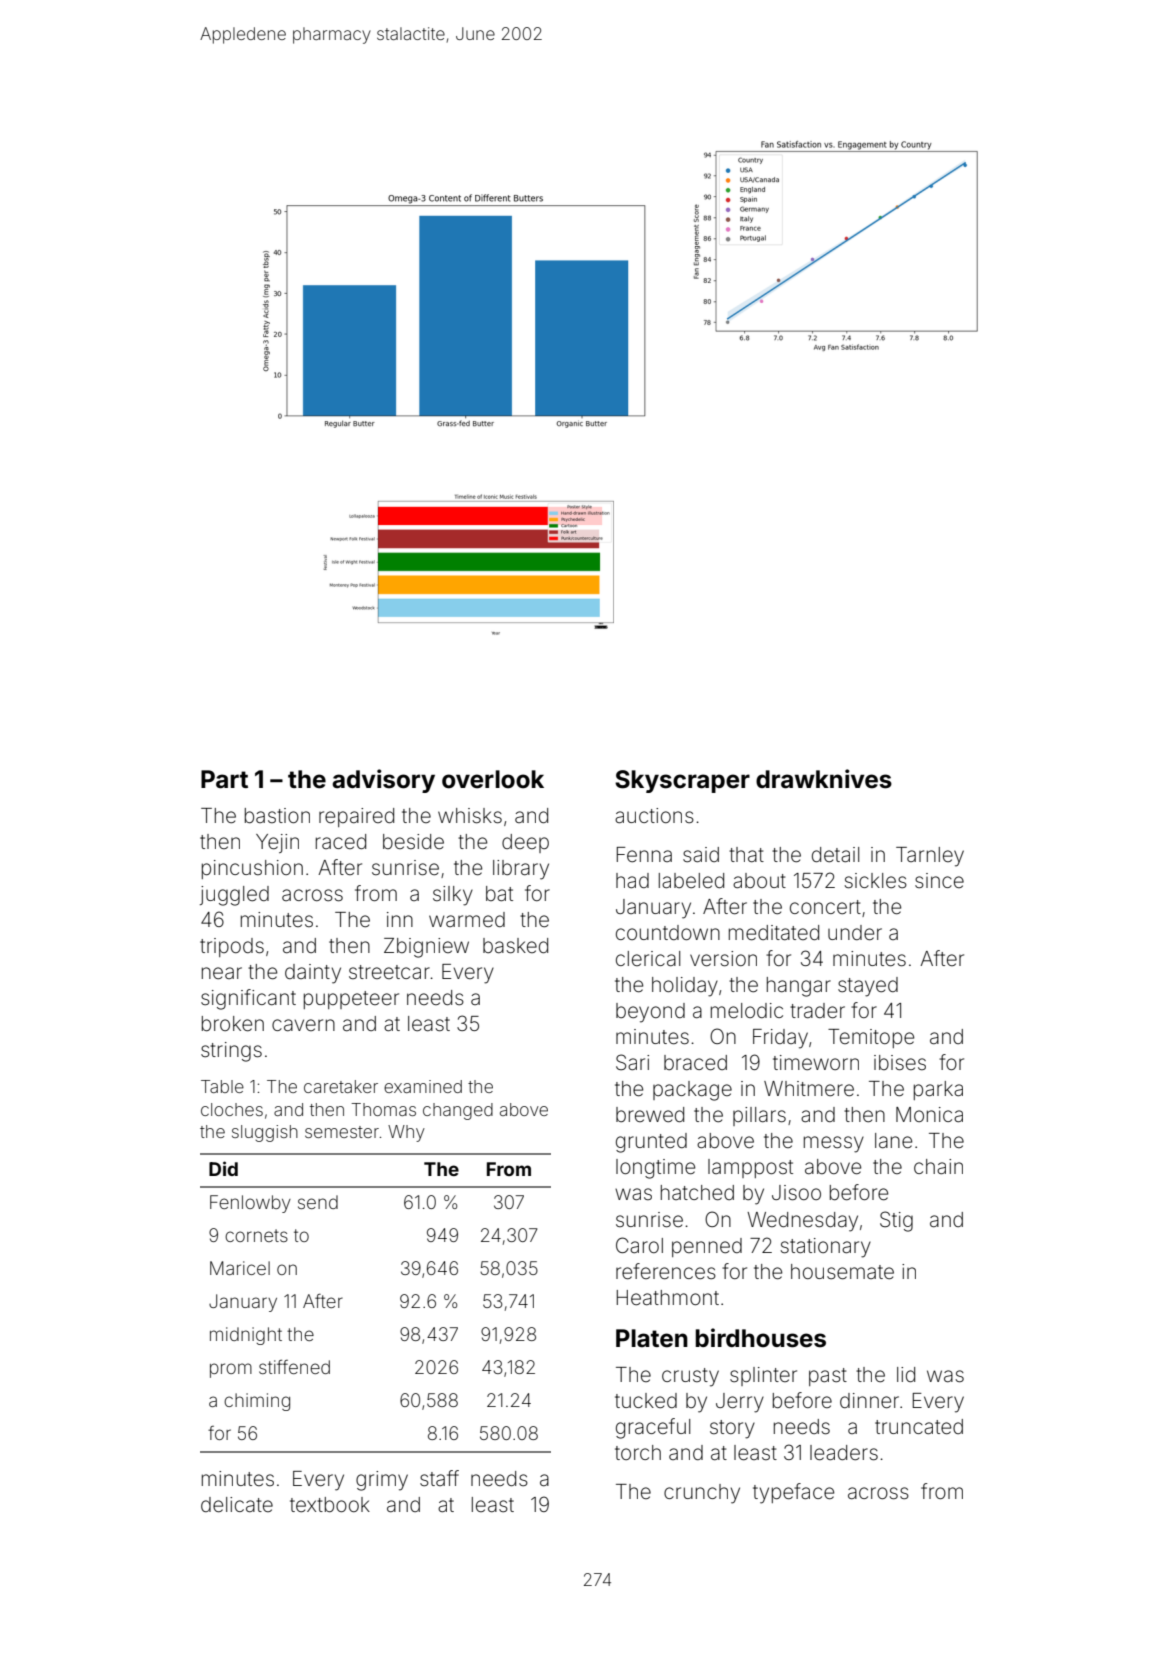 Image resolution: width=1165 pixels, height=1654 pixels. What do you see at coordinates (824, 779) in the page?
I see `drawknives` at bounding box center [824, 779].
